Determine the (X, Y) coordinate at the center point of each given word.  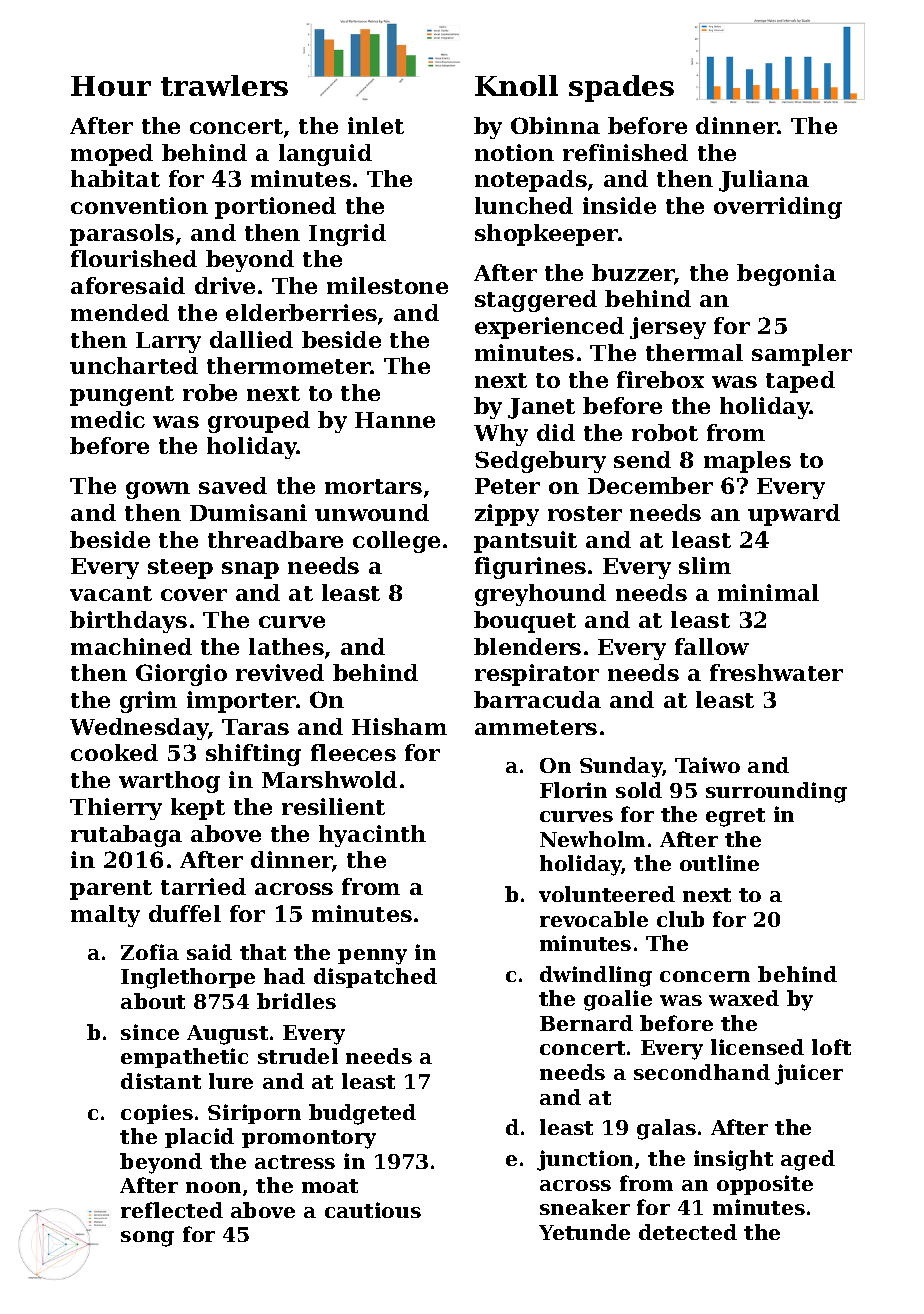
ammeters (536, 727)
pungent (122, 396)
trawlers (224, 85)
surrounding (776, 792)
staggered (536, 301)
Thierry (116, 809)
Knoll (516, 85)
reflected (172, 1210)
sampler (802, 355)
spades (621, 88)
